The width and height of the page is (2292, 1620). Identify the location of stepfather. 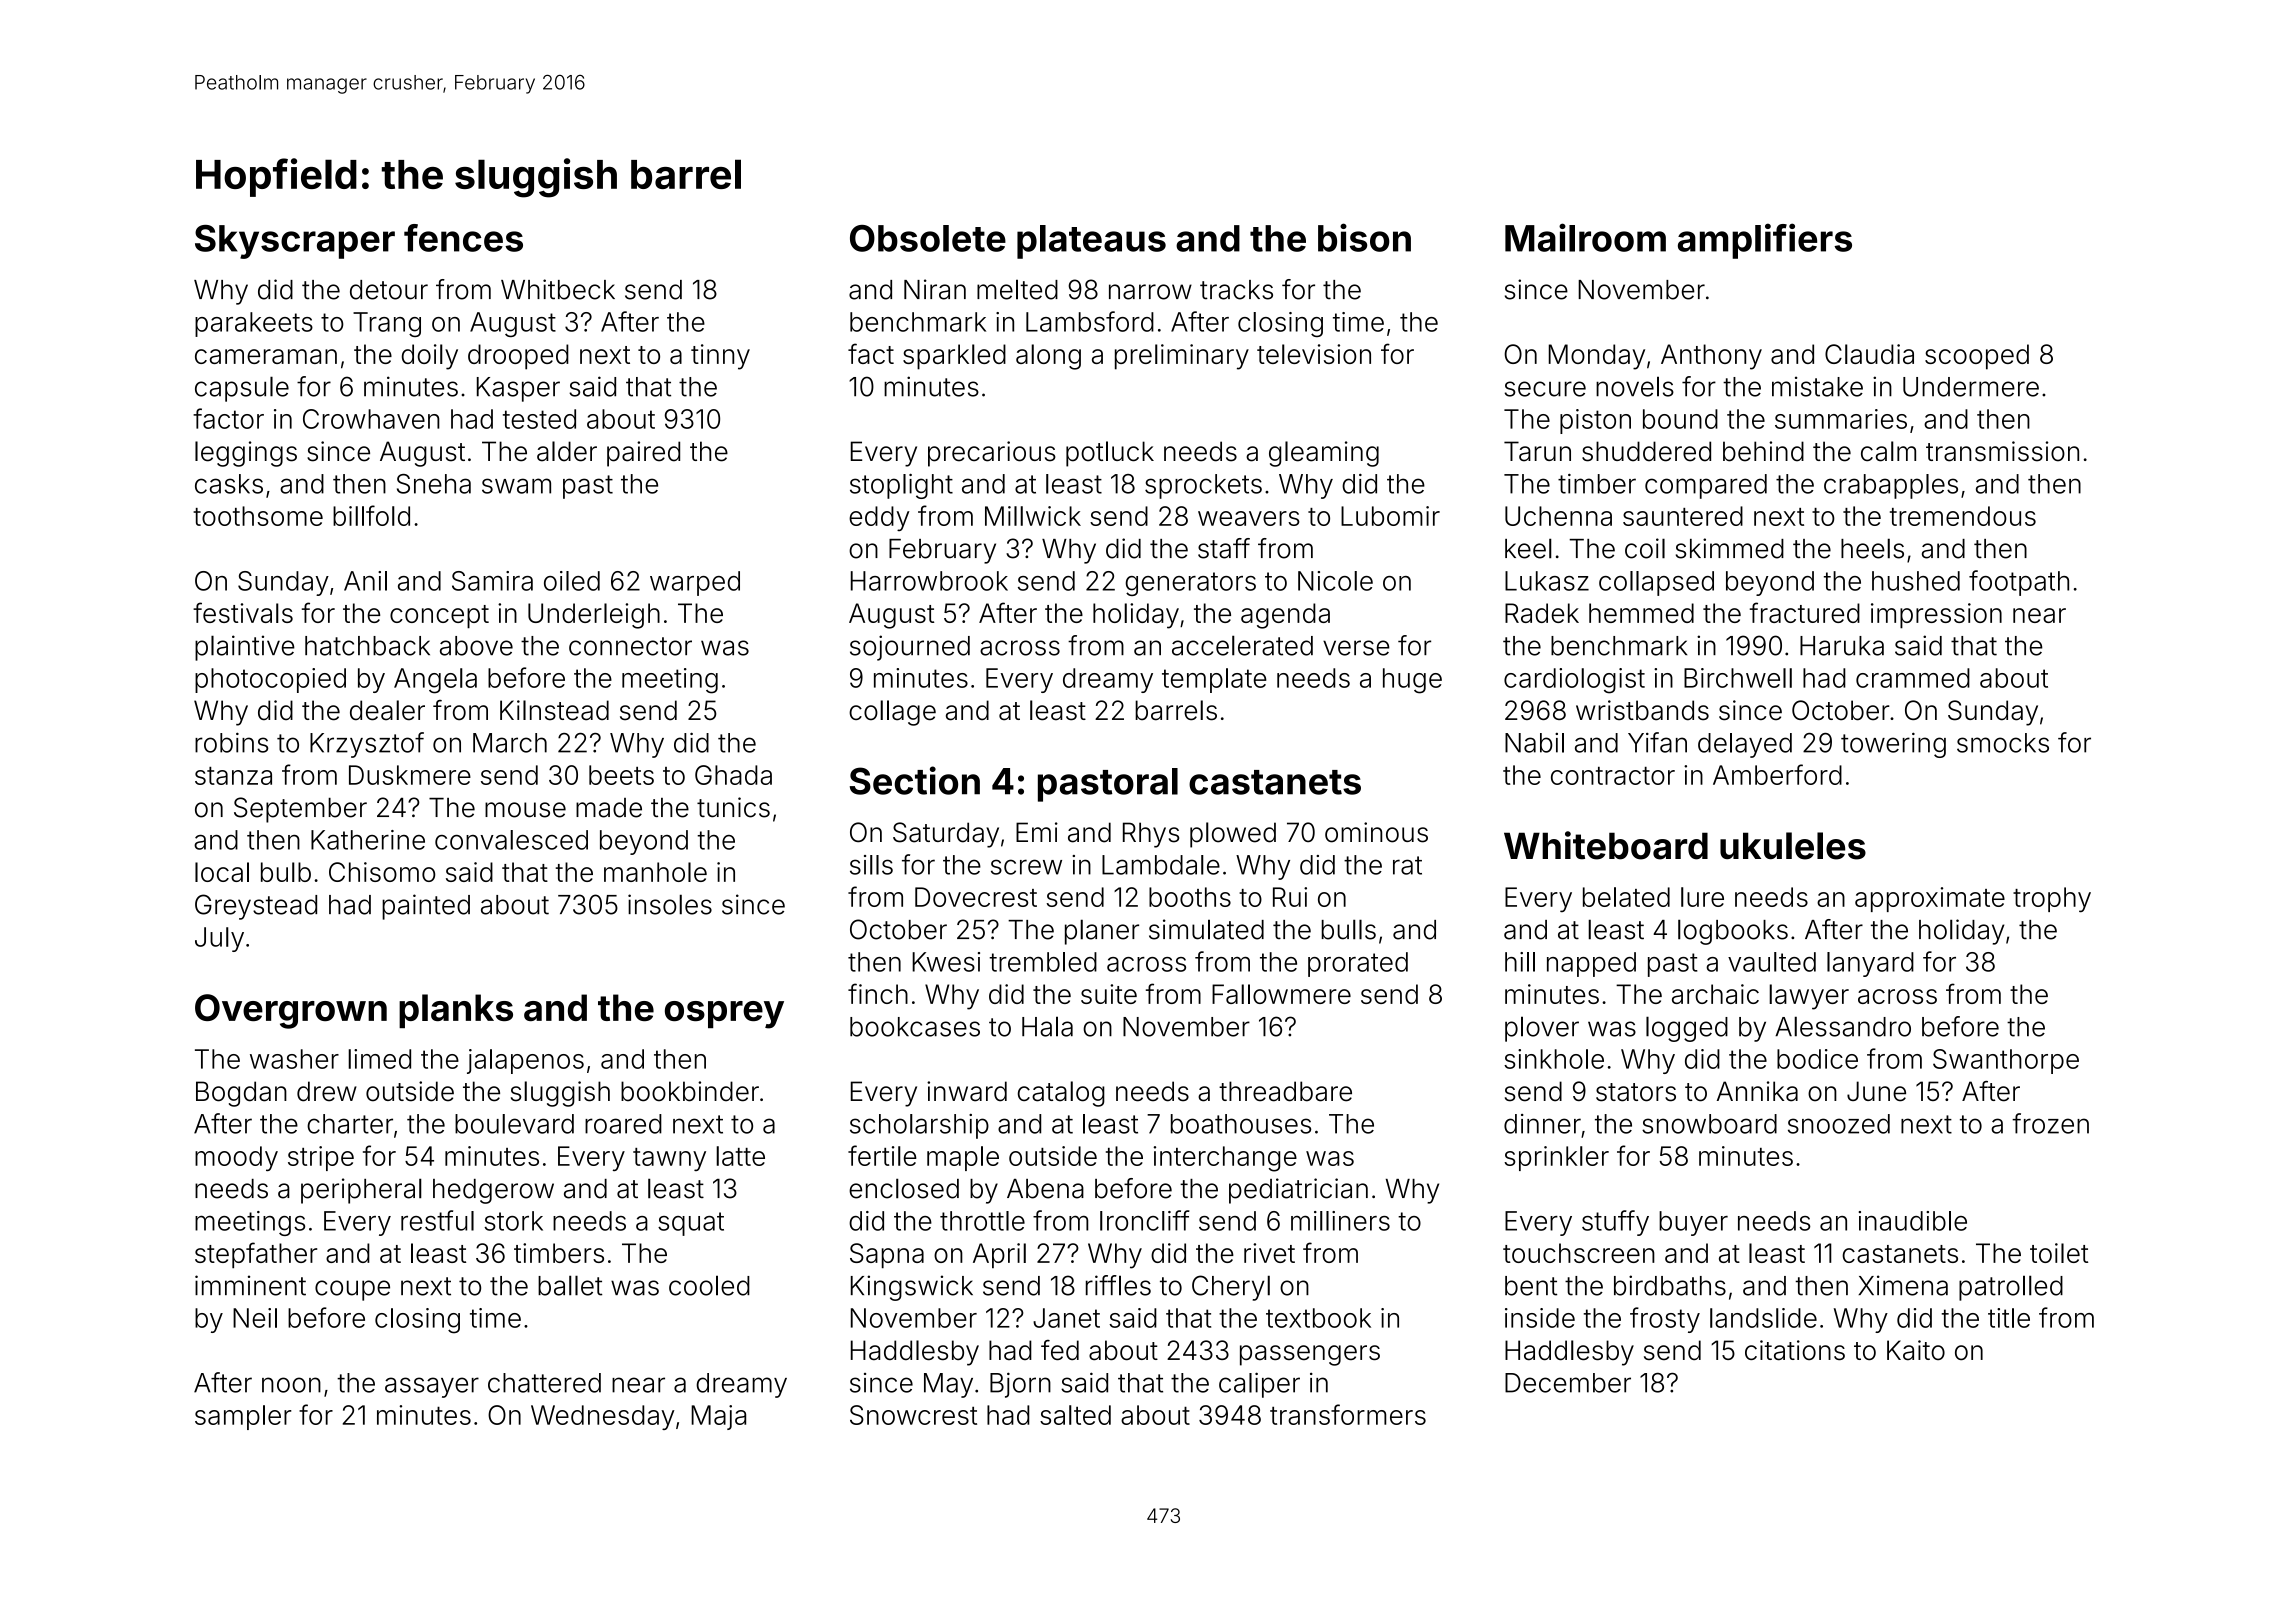
(256, 1255).
